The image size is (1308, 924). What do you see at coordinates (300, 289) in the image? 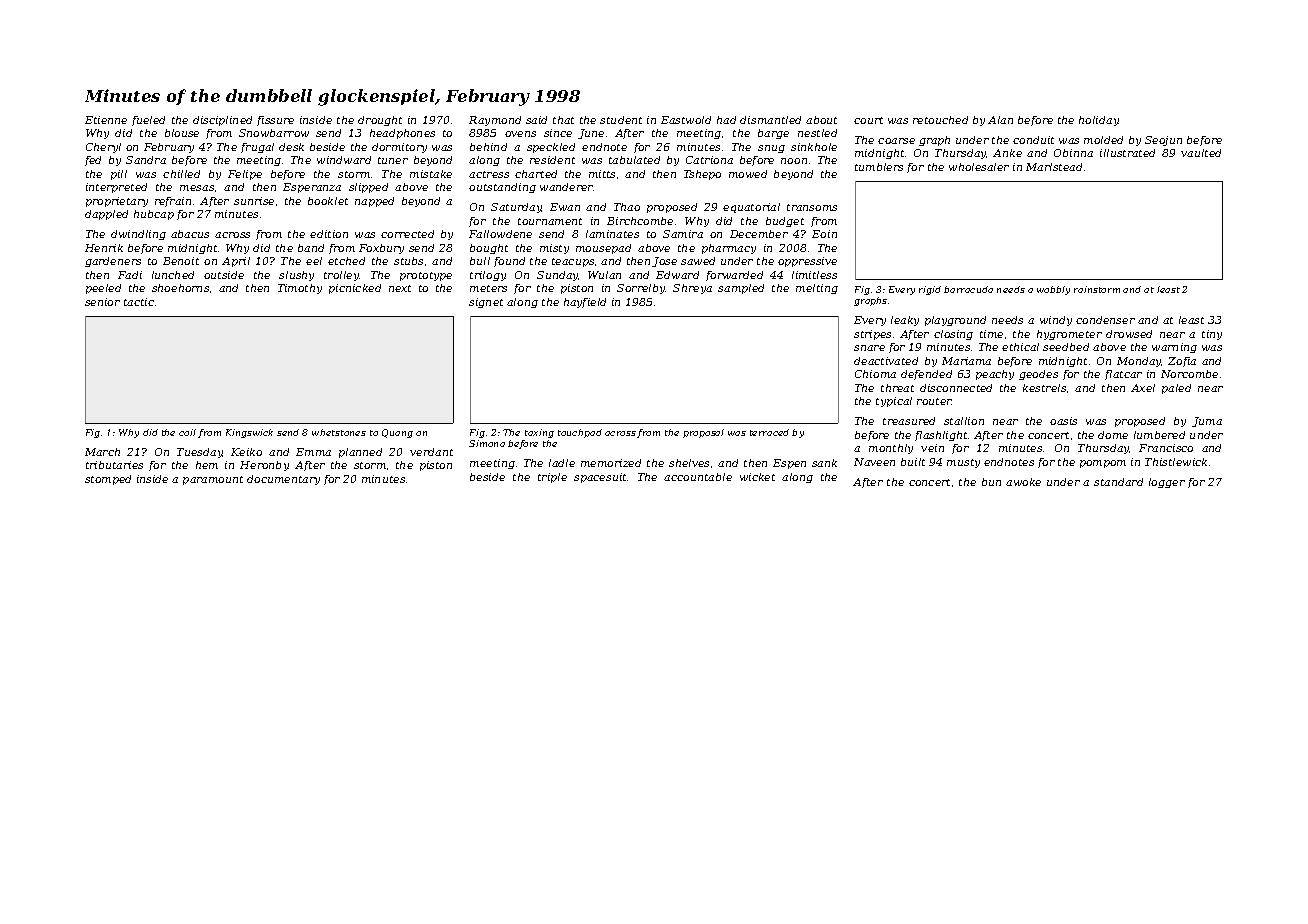
I see `Timothy` at bounding box center [300, 289].
